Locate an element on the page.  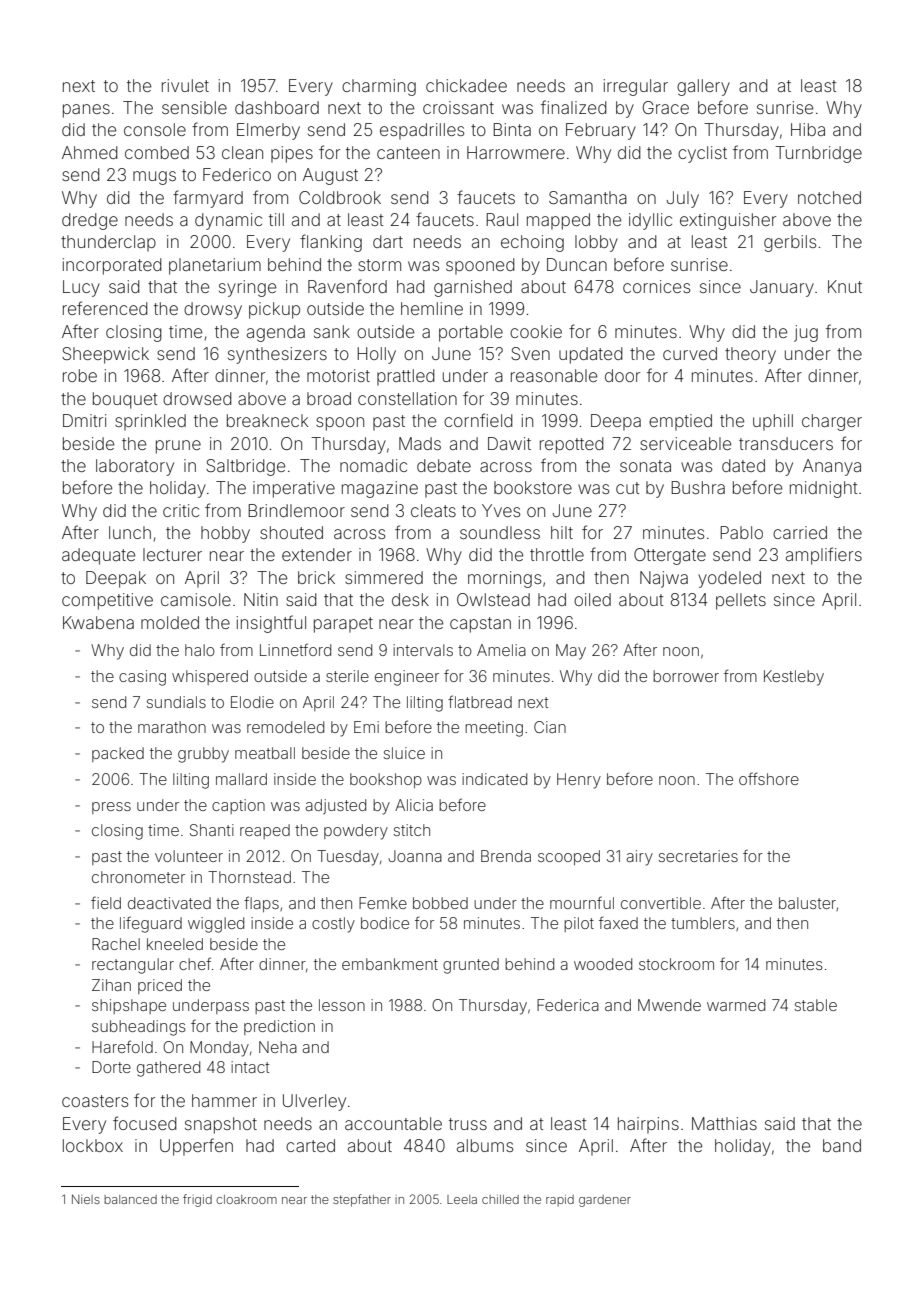
notched is located at coordinates (829, 197).
